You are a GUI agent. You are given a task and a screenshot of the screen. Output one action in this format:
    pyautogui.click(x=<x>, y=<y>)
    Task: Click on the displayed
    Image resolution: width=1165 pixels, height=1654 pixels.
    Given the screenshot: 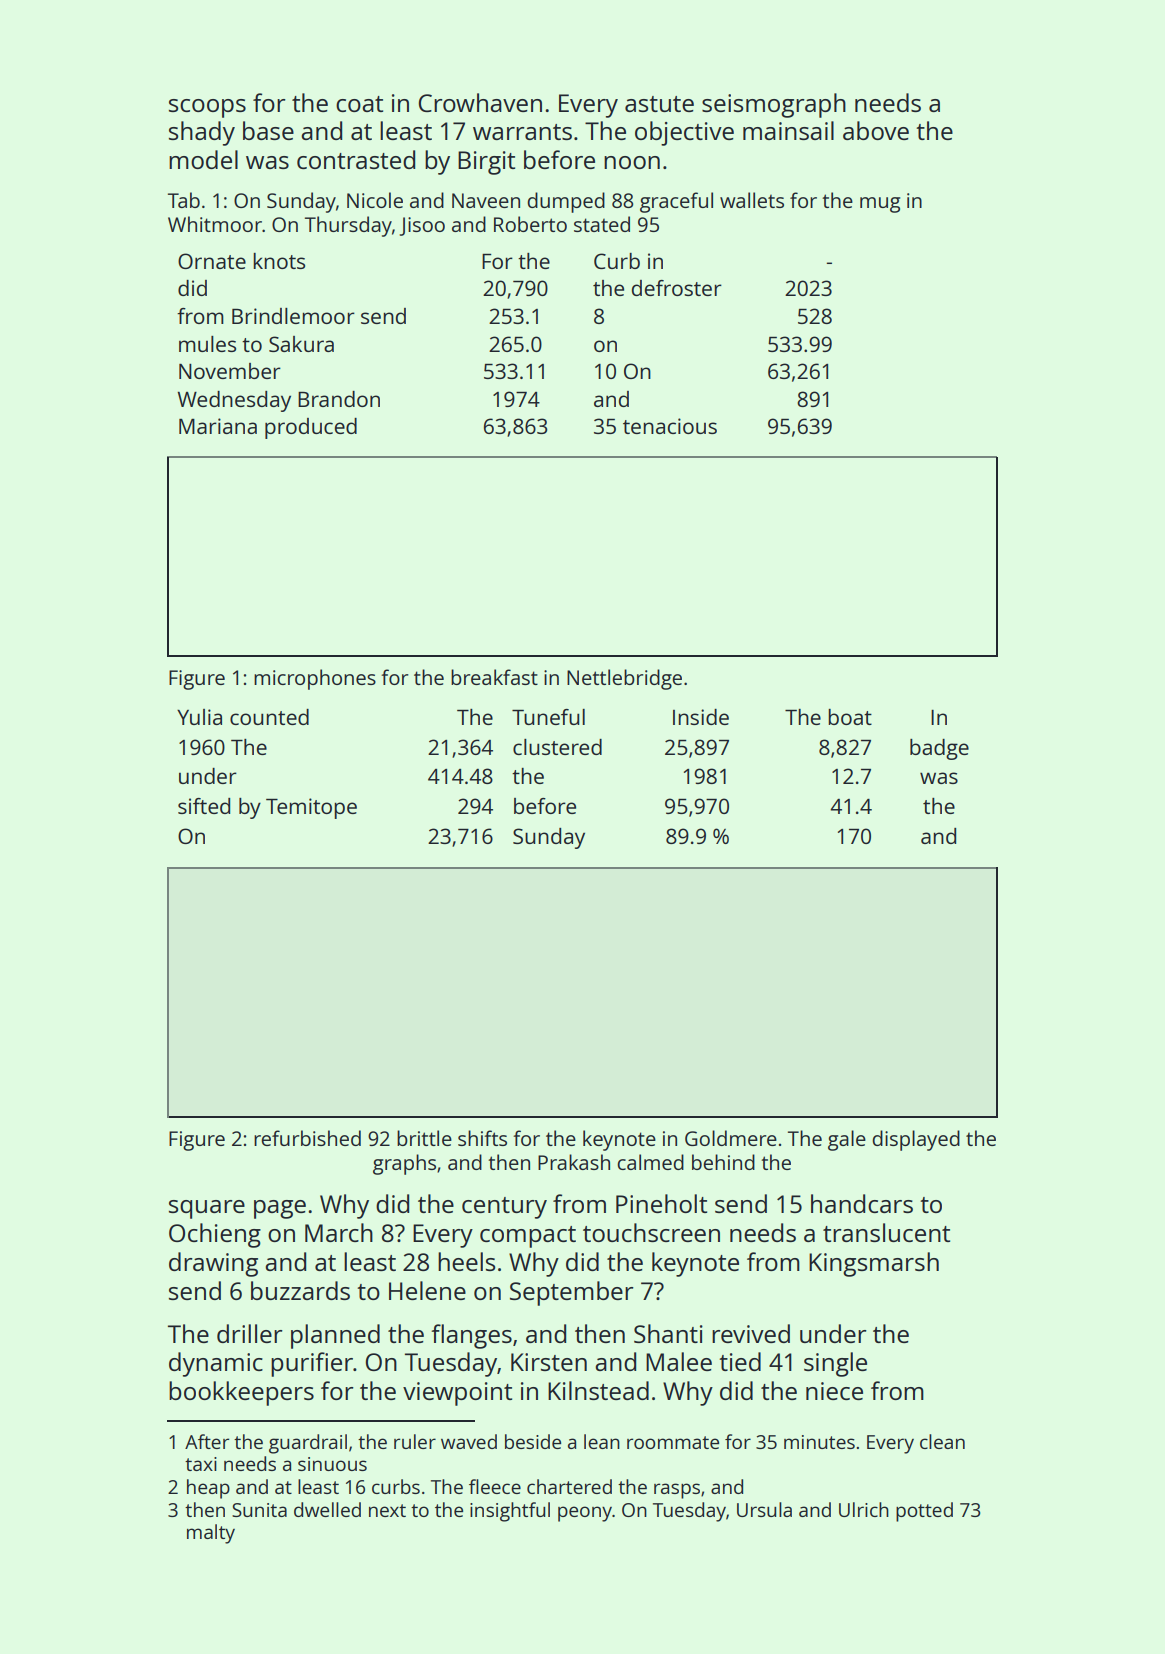 What is the action you would take?
    pyautogui.click(x=916, y=1140)
